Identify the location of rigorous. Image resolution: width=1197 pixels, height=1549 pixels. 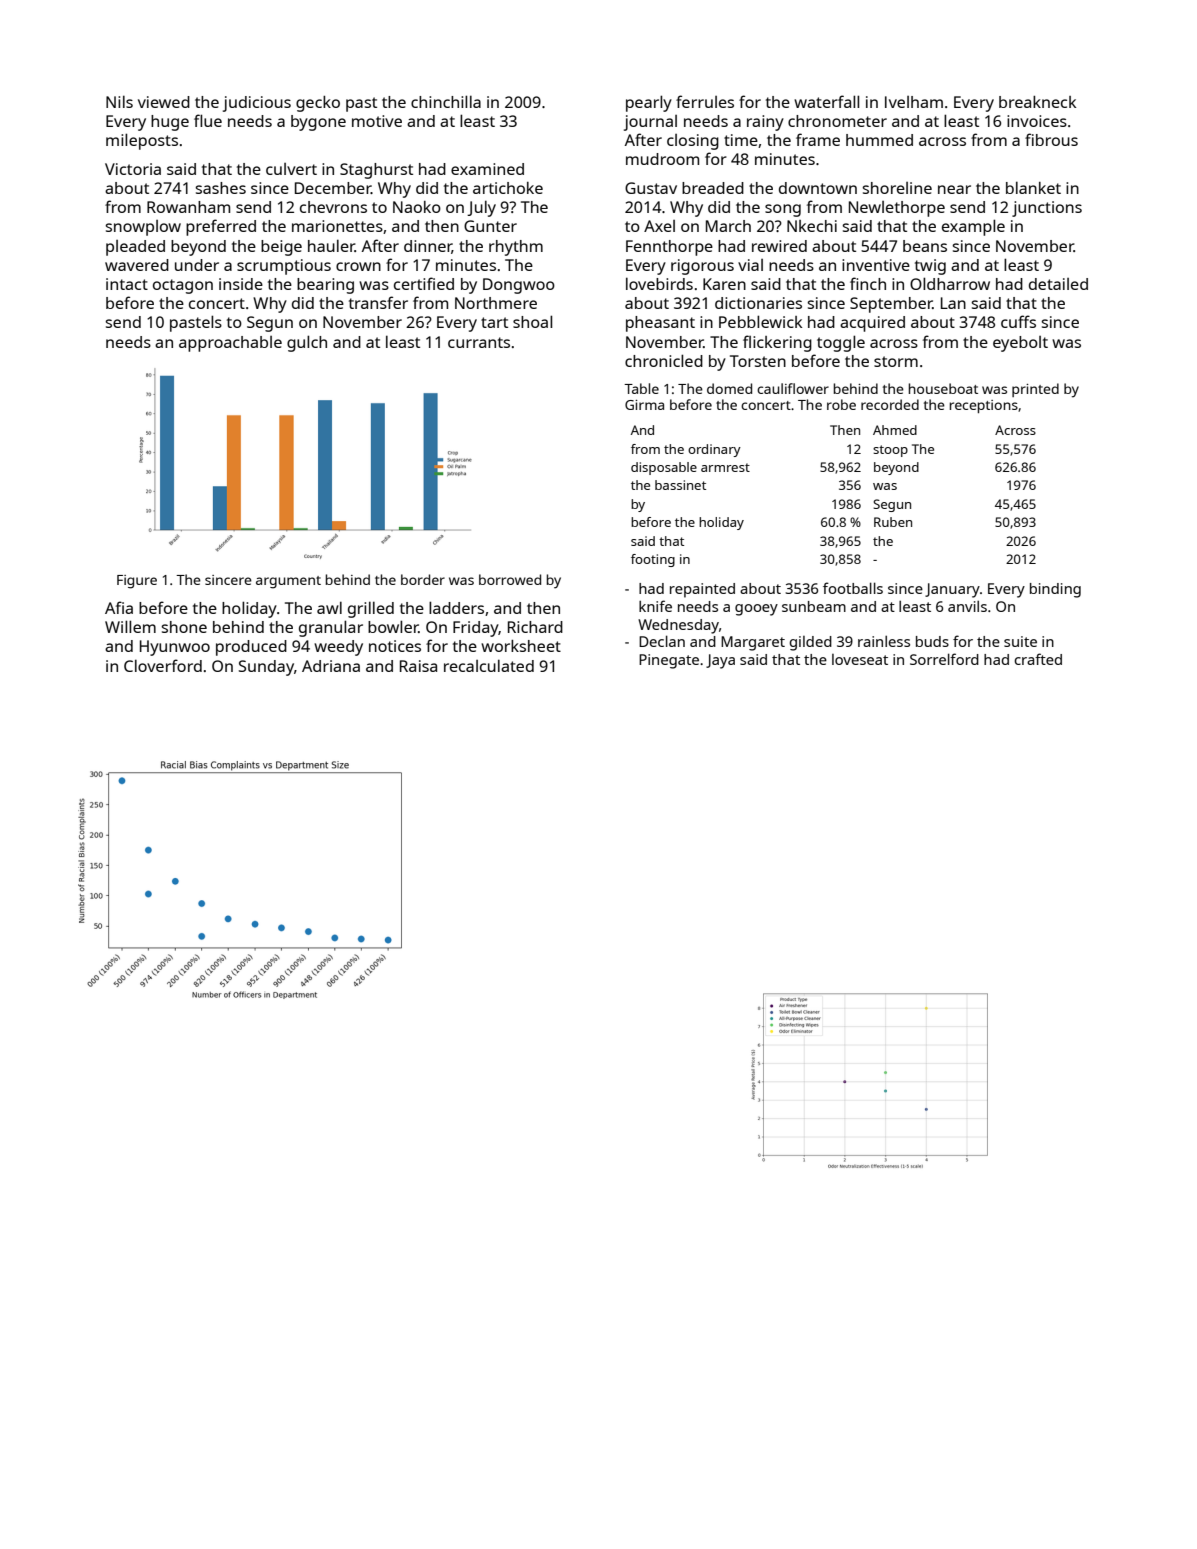
(702, 267).
